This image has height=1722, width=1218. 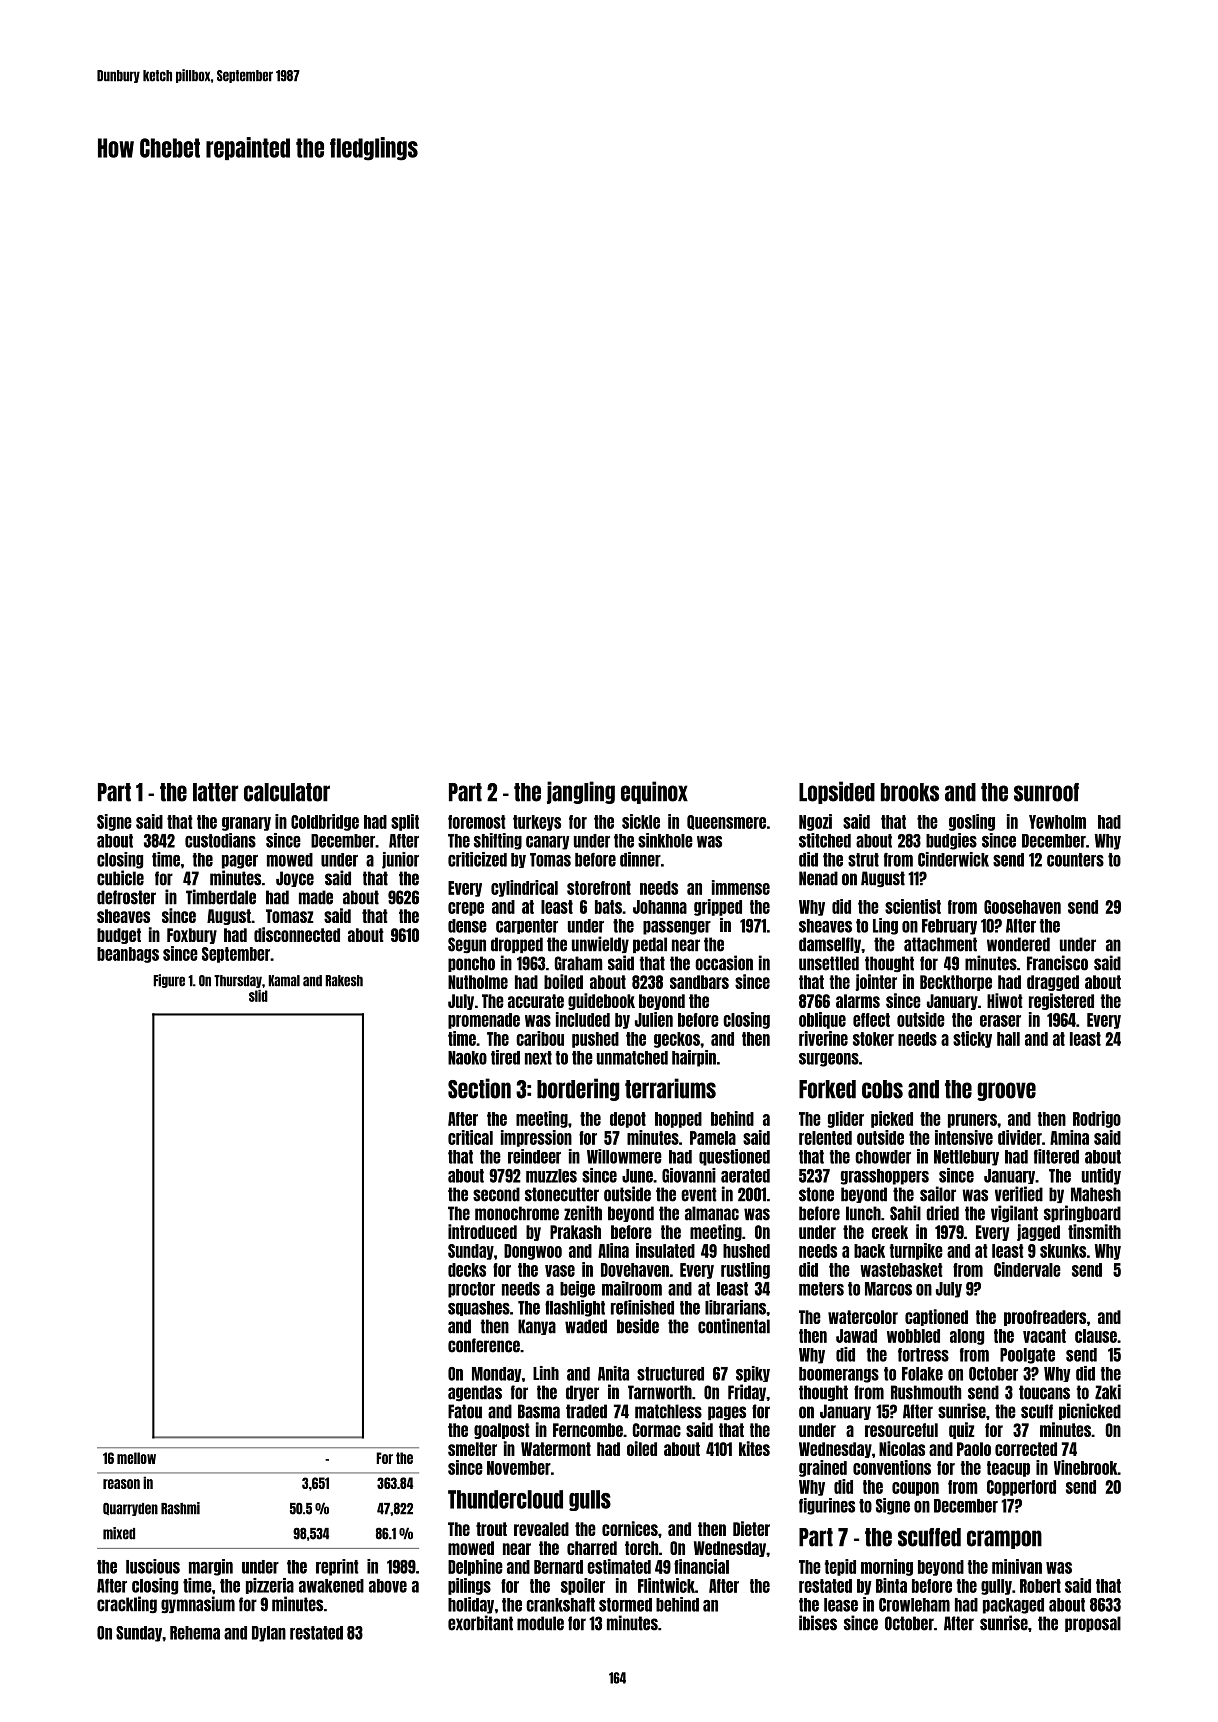 I want to click on structured, so click(x=670, y=1374).
